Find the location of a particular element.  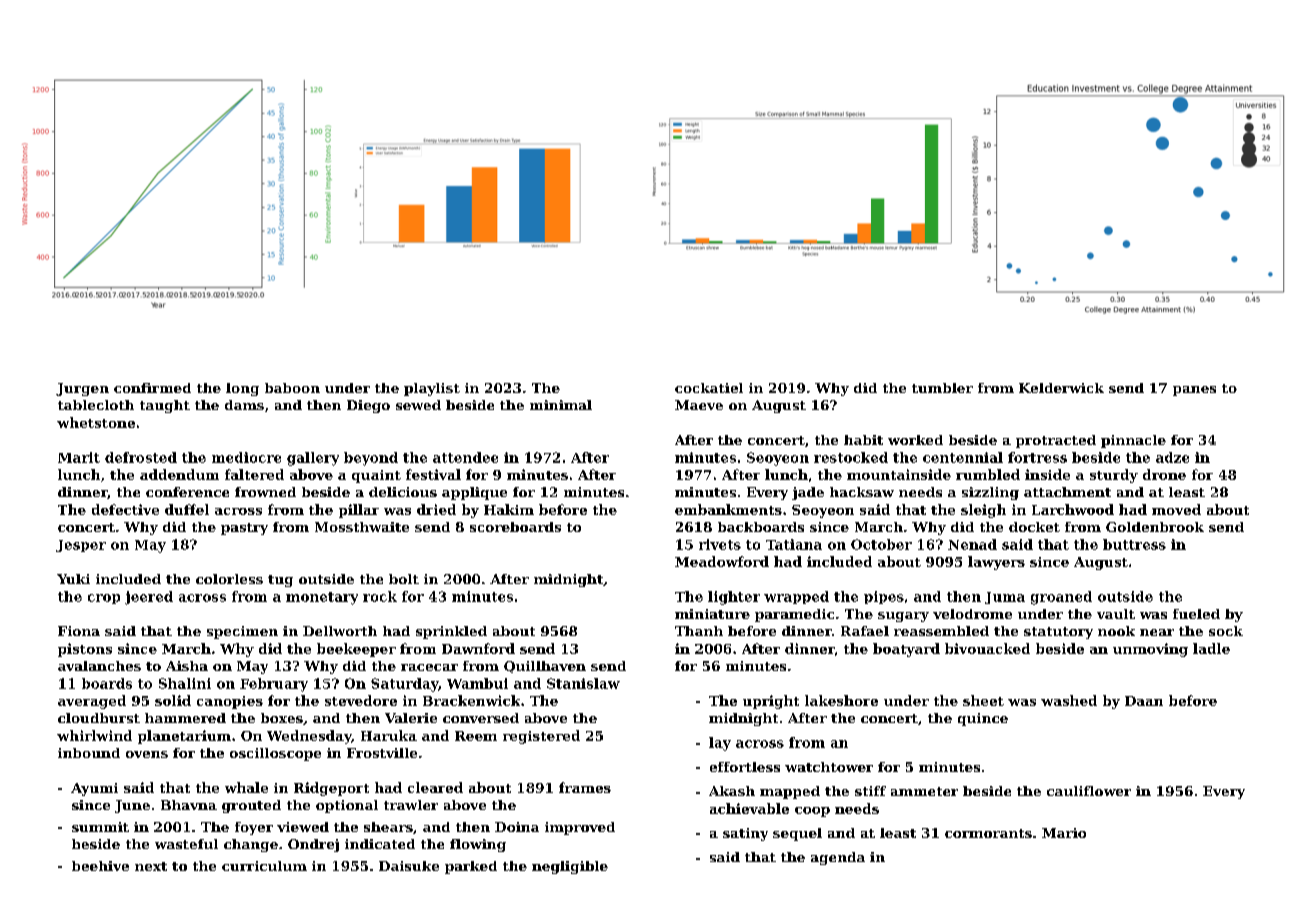

avalanches is located at coordinates (99, 666).
